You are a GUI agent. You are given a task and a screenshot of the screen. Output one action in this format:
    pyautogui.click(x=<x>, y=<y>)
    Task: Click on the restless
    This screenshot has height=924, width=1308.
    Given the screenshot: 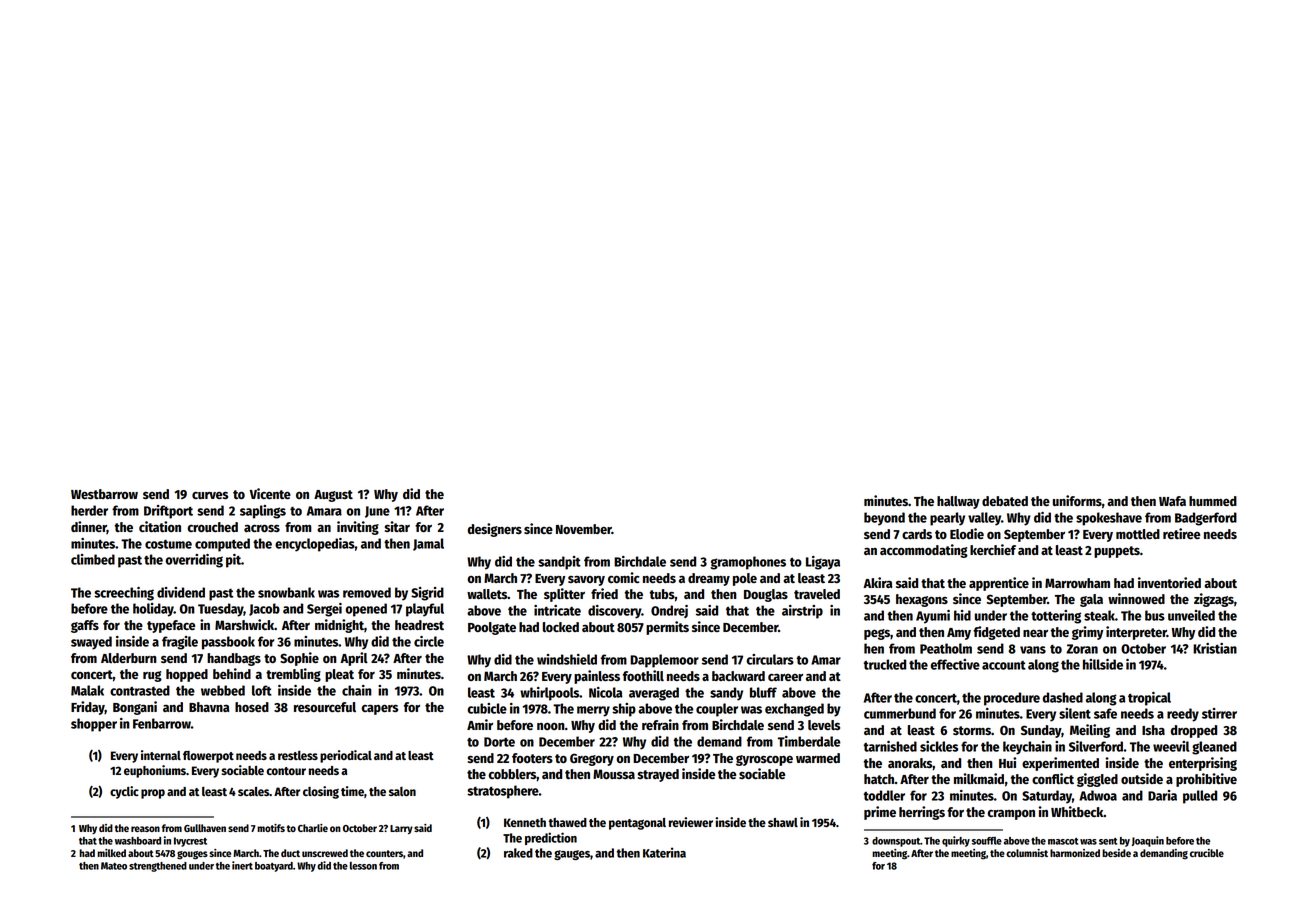 What is the action you would take?
    pyautogui.click(x=298, y=755)
